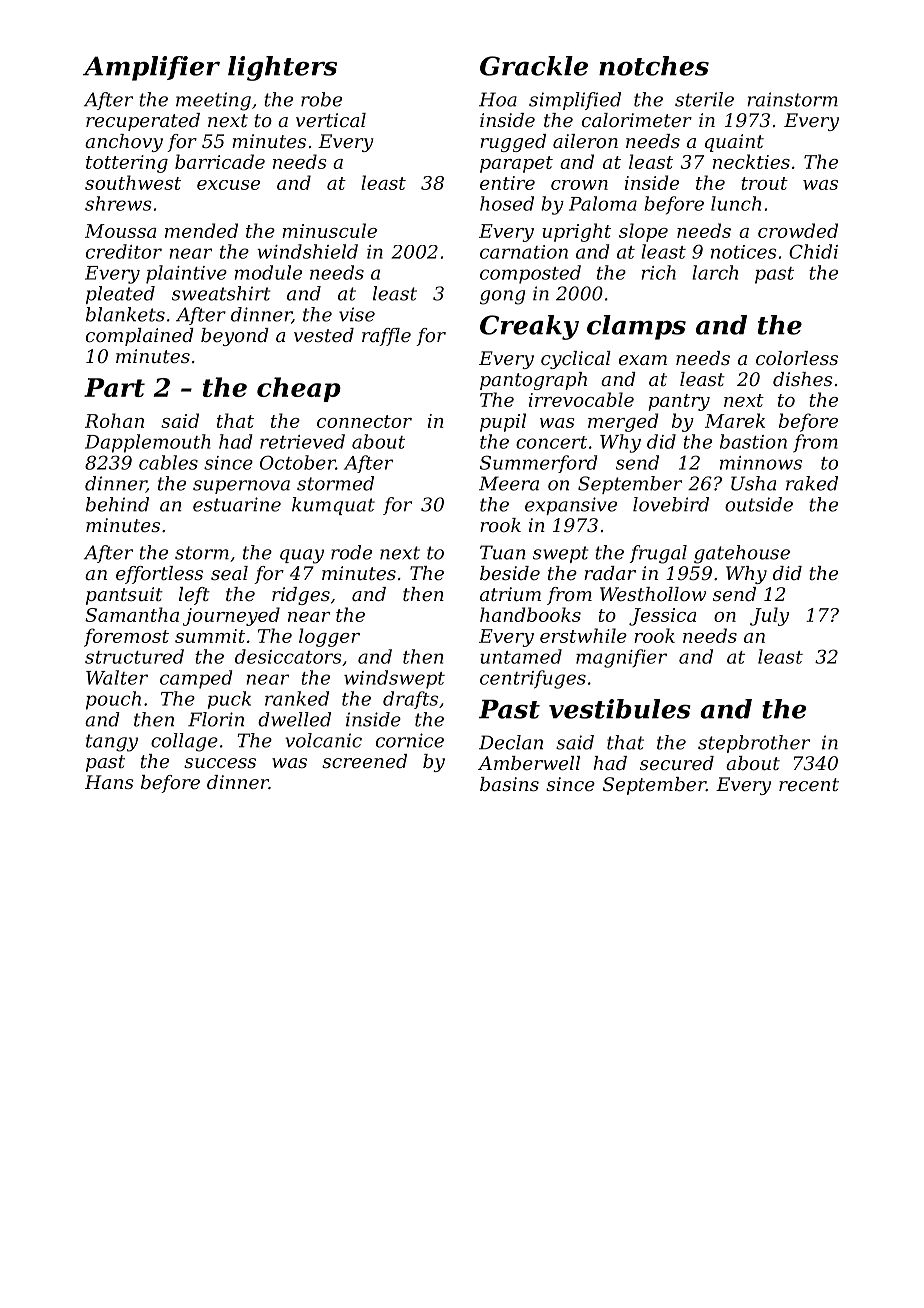  Describe the element at coordinates (282, 68) in the screenshot. I see `lighters` at that location.
